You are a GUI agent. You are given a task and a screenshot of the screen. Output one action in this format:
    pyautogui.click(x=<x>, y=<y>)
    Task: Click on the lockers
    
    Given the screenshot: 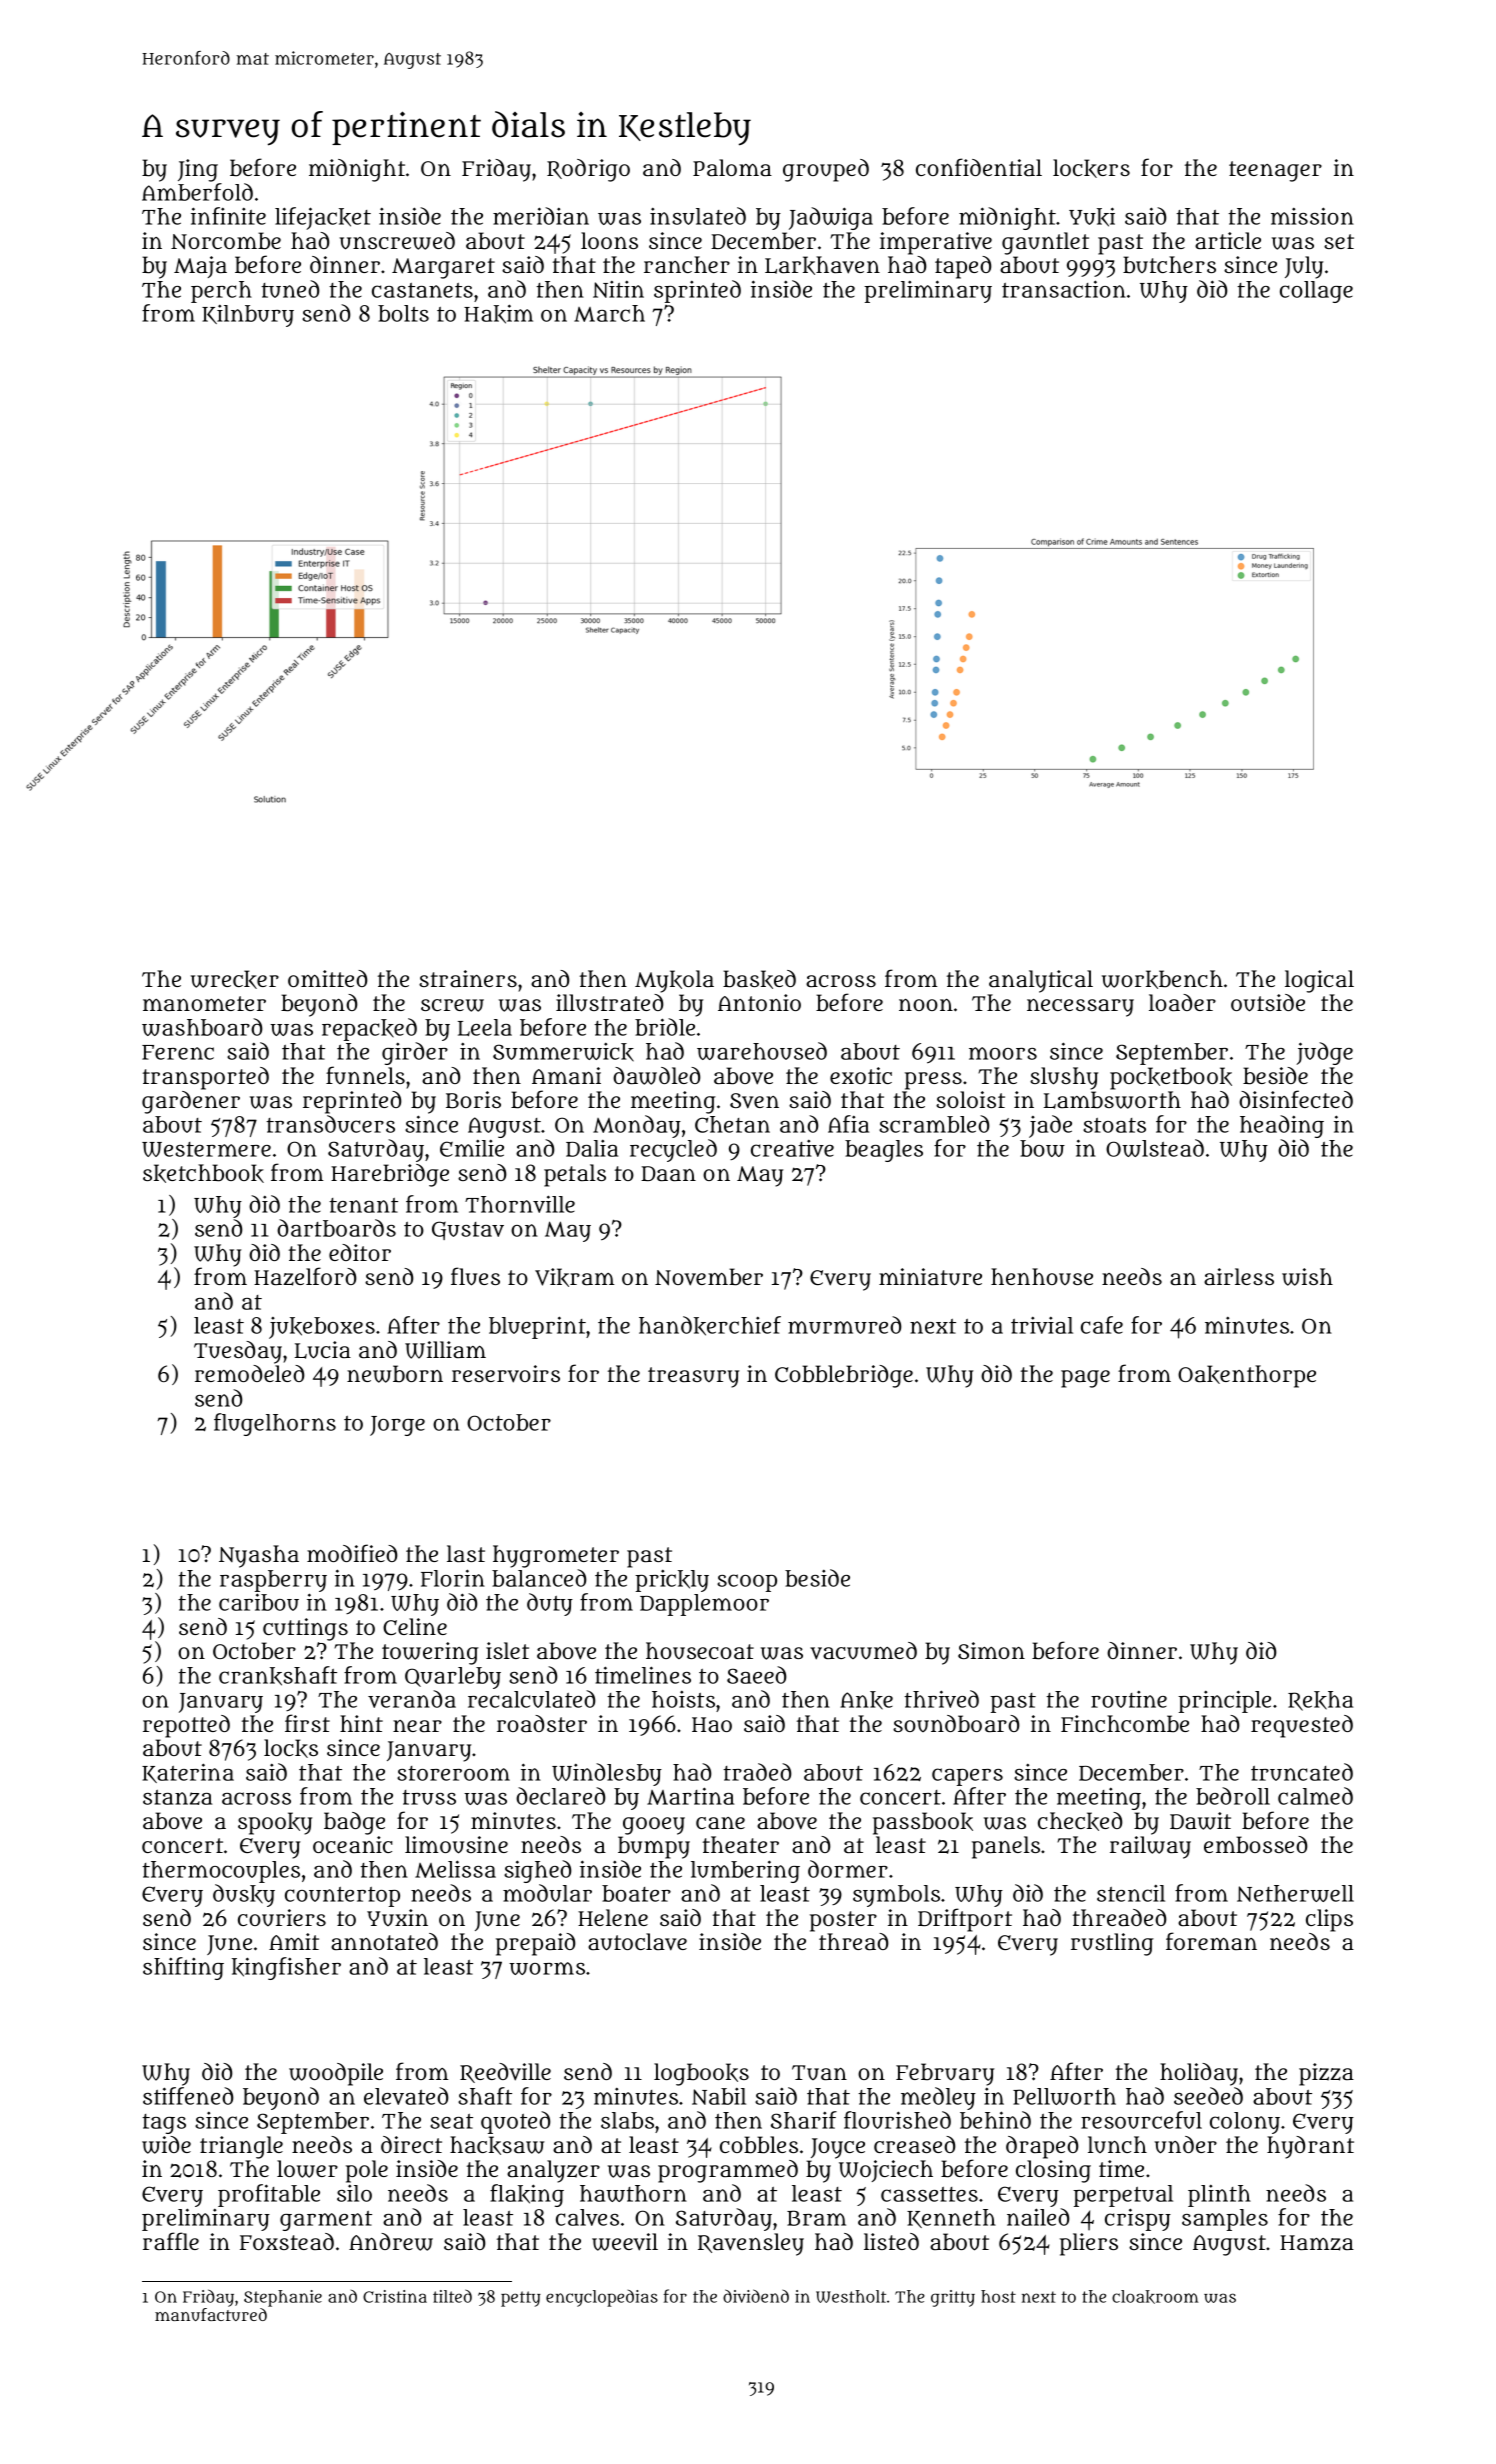 What is the action you would take?
    pyautogui.click(x=1091, y=168)
